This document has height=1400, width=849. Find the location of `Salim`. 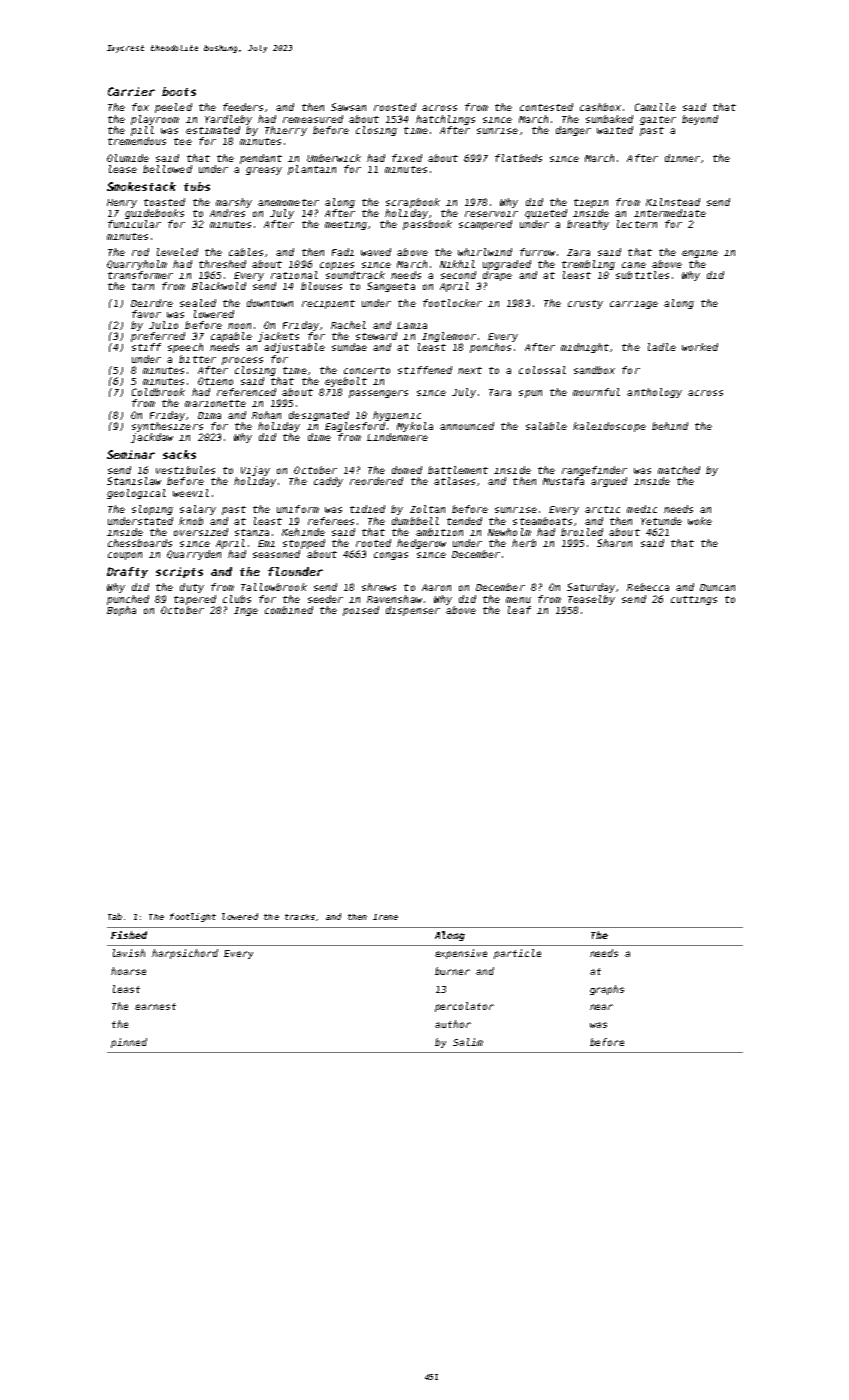

Salim is located at coordinates (468, 1042).
